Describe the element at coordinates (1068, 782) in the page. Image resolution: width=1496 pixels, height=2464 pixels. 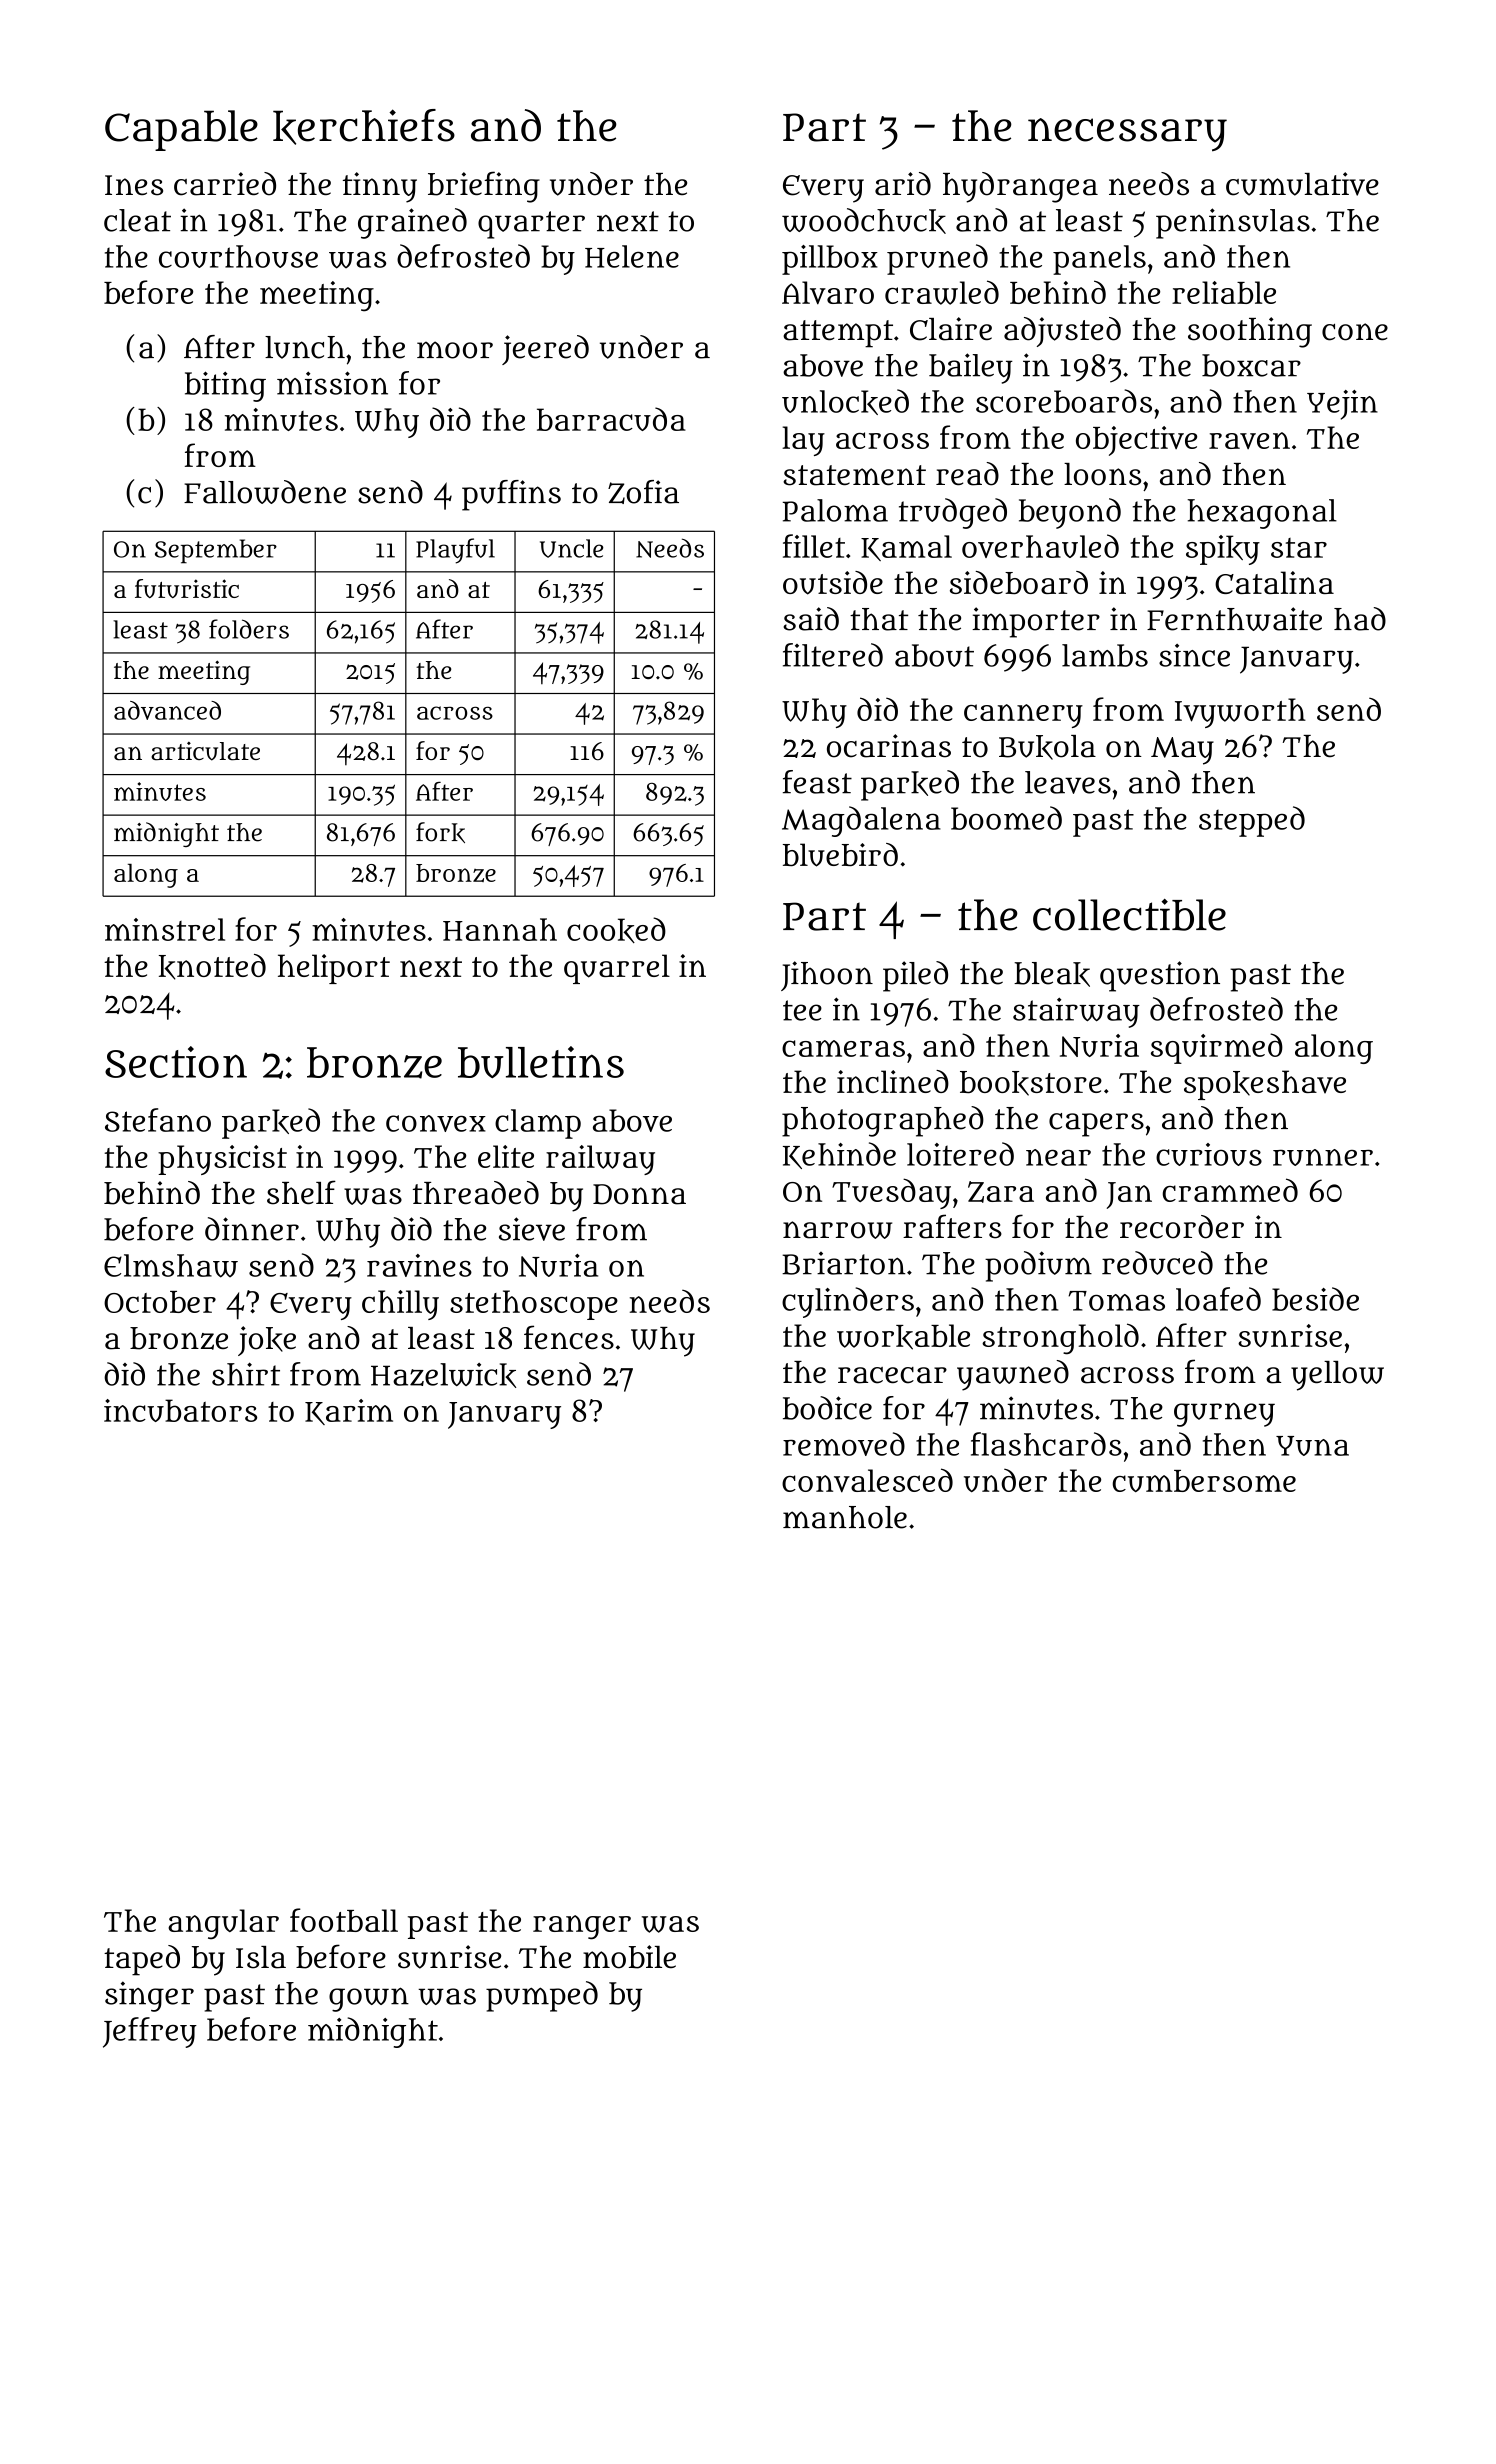
I see `leaves` at that location.
